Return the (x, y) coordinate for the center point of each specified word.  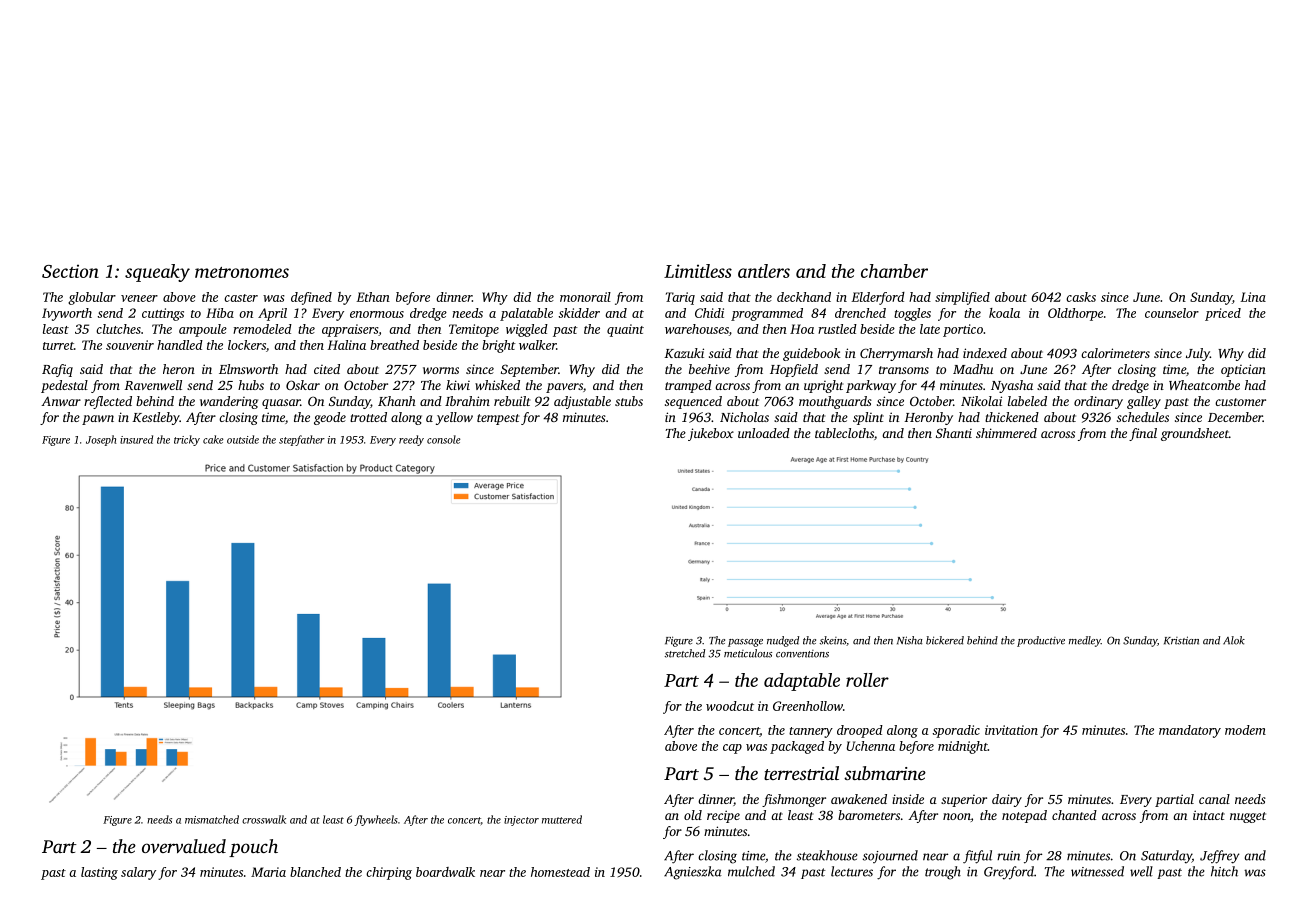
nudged (783, 641)
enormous (377, 314)
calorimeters (1115, 353)
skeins (833, 640)
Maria (268, 872)
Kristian (1181, 640)
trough (943, 873)
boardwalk (445, 872)
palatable (526, 314)
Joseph (101, 440)
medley (1085, 641)
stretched (685, 653)
